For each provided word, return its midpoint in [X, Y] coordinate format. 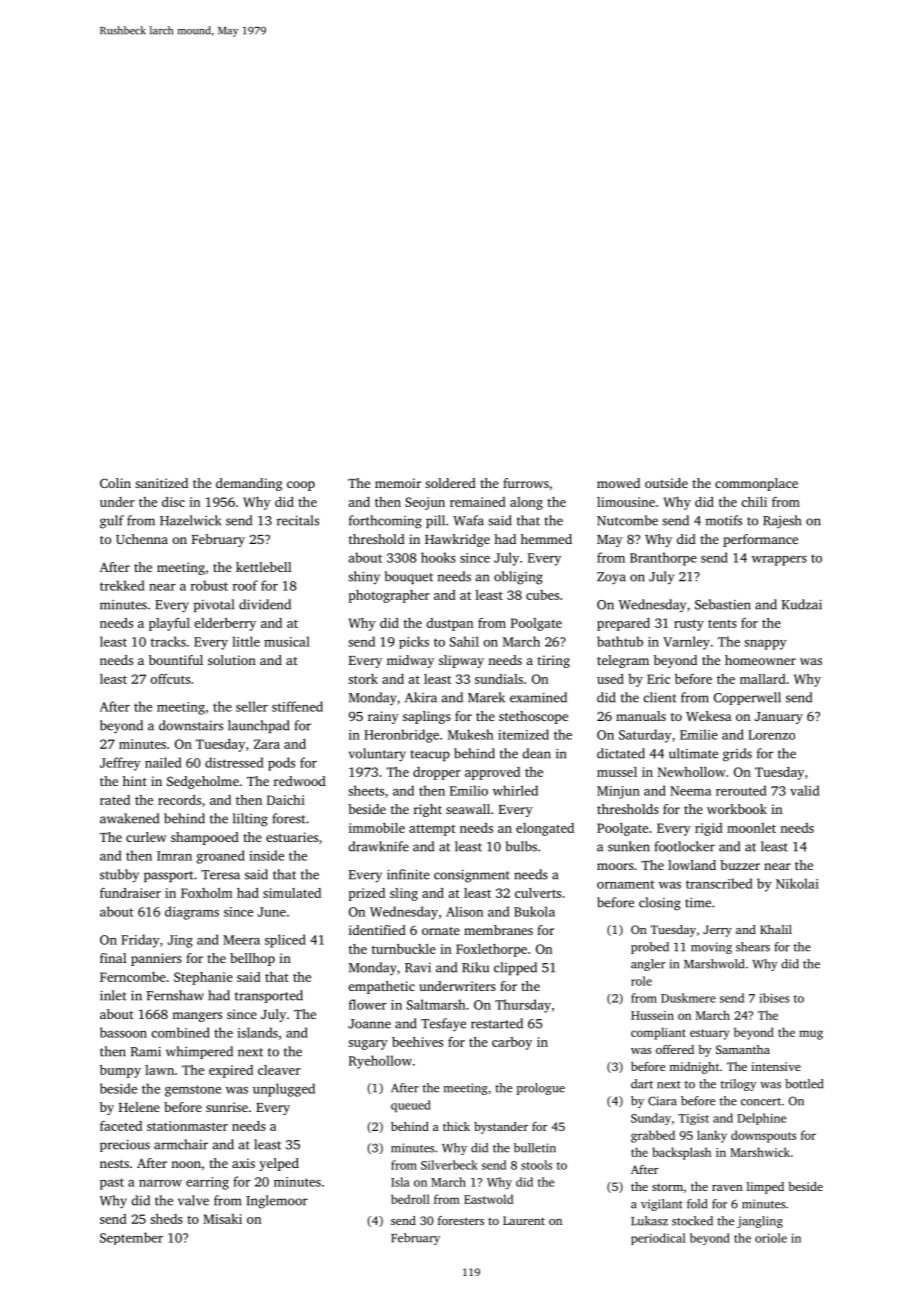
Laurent [524, 1220]
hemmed [546, 539]
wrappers [779, 561]
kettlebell [263, 567]
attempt [432, 830]
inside [266, 855]
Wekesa [708, 716]
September [131, 1238]
